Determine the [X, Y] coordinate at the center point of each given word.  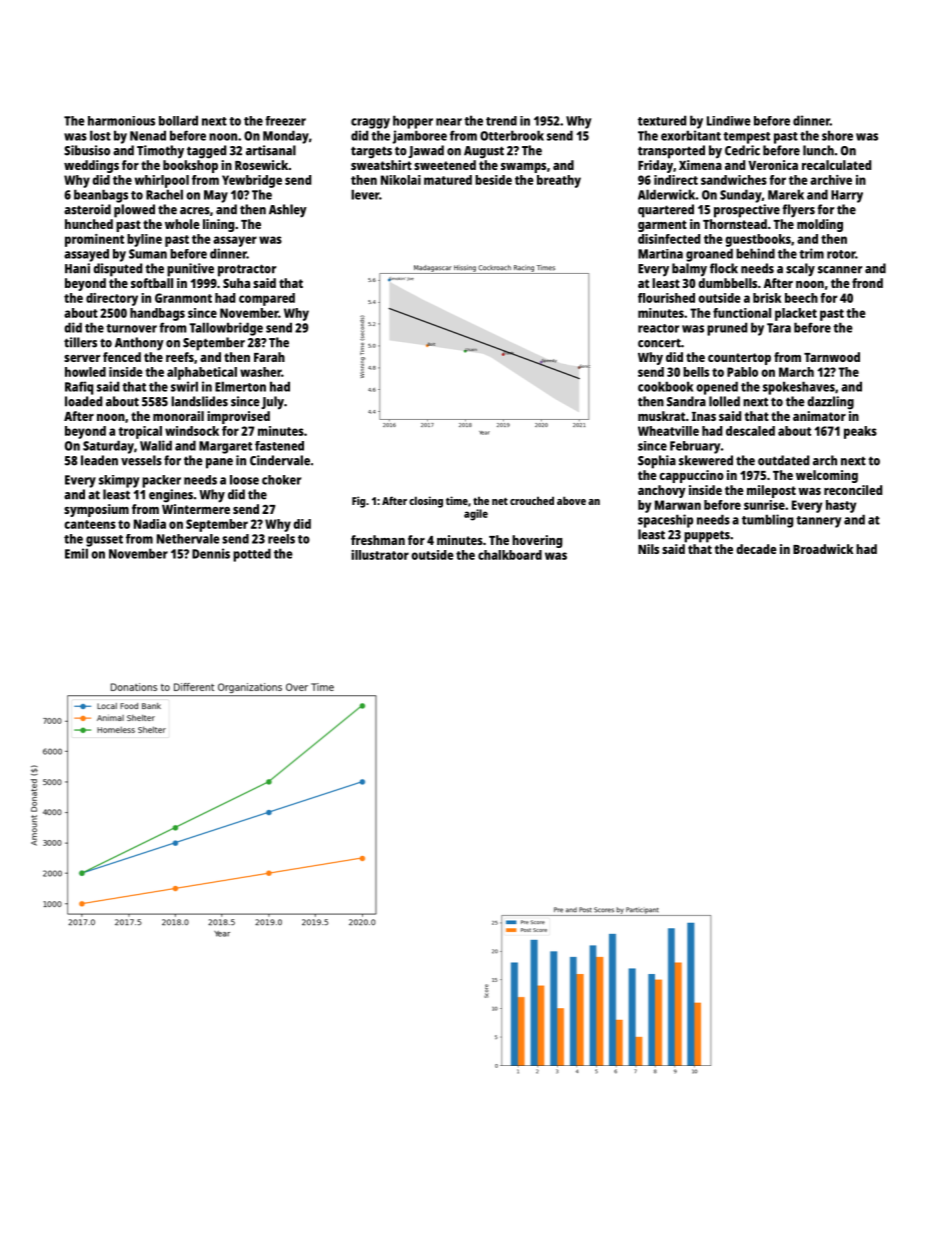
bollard [178, 120]
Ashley [288, 211]
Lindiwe [729, 121]
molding [820, 225]
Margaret [225, 447]
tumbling [767, 521]
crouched [532, 500]
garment [662, 226]
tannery [818, 522]
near [449, 122]
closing [426, 502]
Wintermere [196, 509]
